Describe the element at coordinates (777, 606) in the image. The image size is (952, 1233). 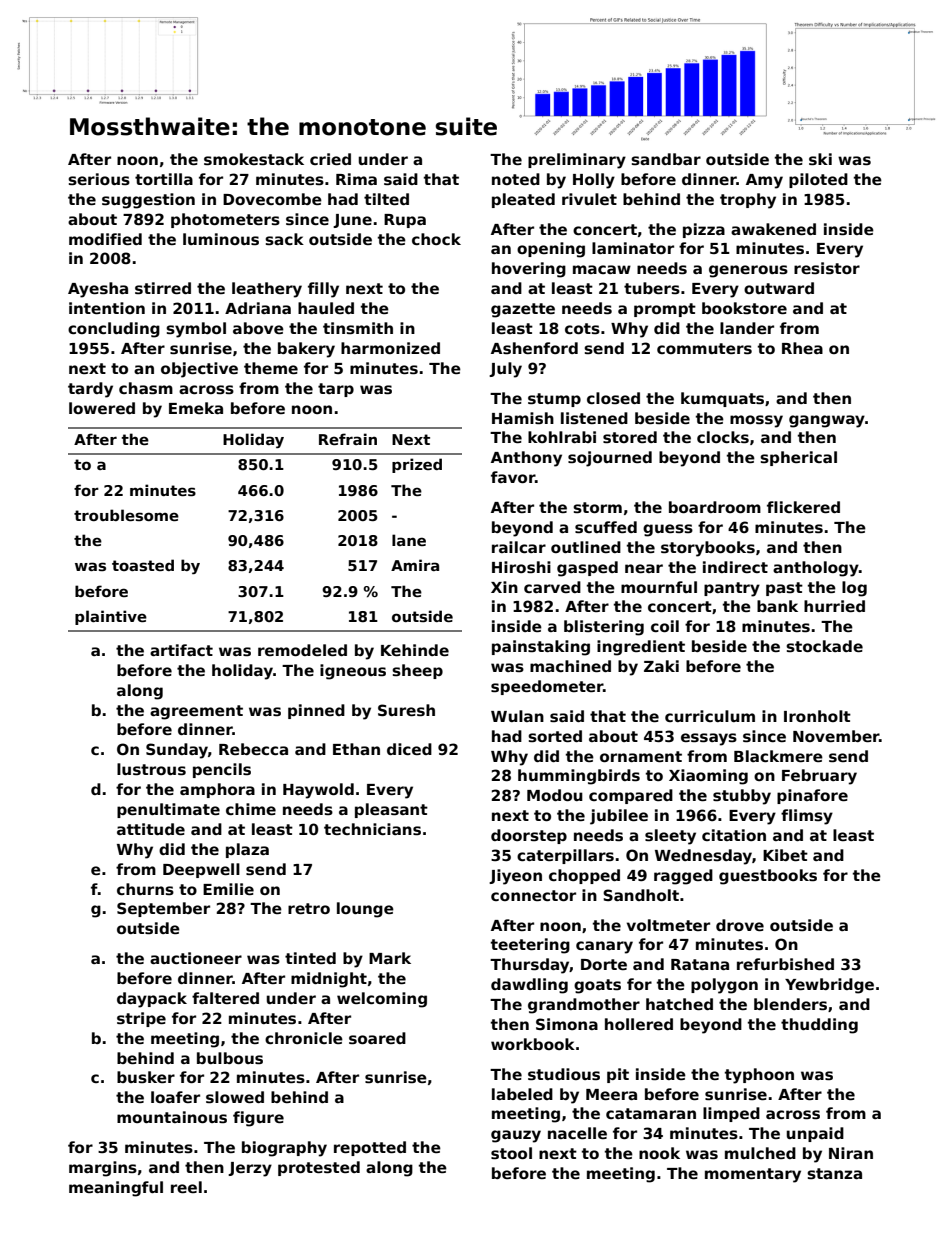
I see `bank` at that location.
